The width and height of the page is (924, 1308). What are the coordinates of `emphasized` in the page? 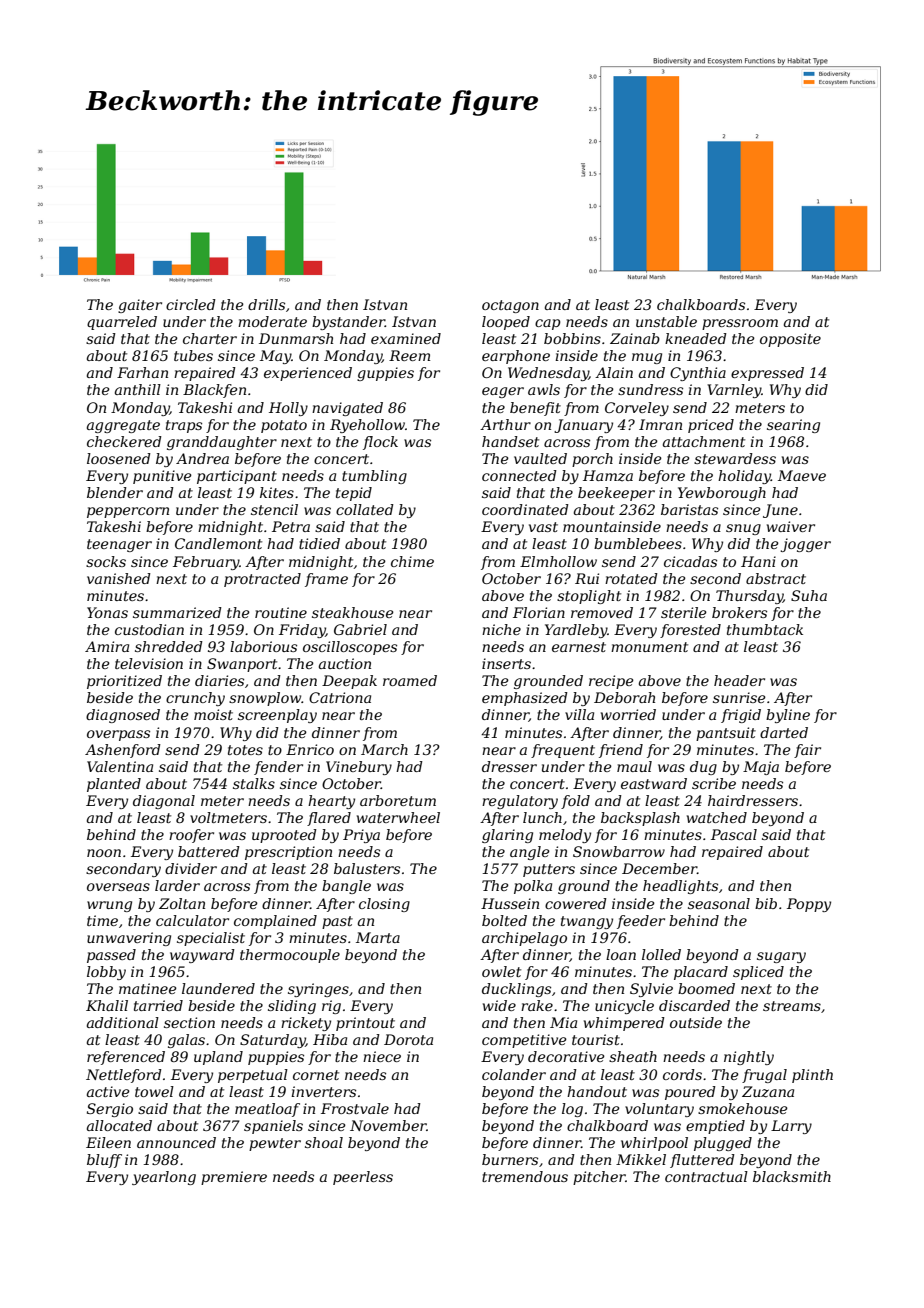 It's located at (525, 699).
